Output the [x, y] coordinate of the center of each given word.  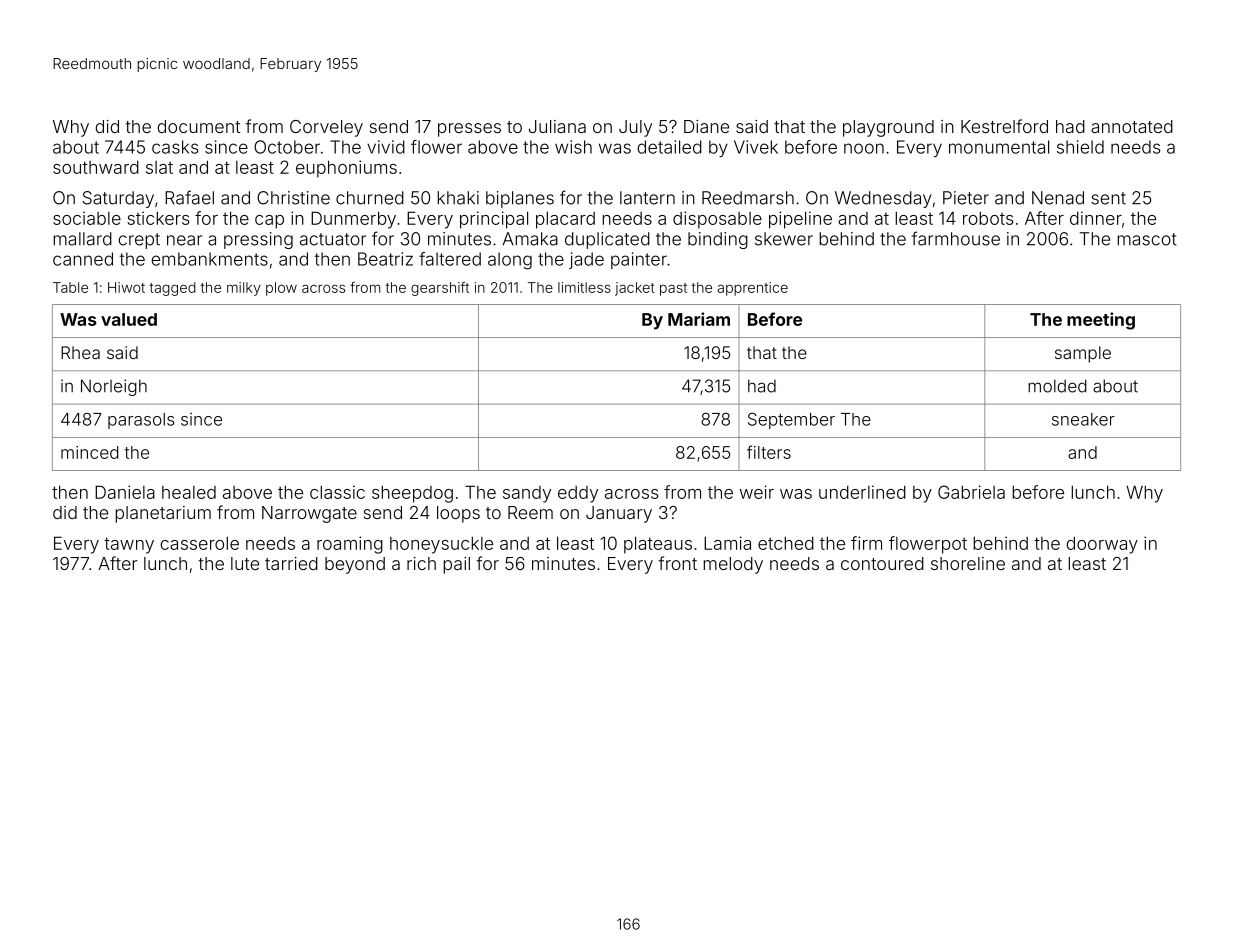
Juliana [557, 126]
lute [245, 563]
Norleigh [114, 387]
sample [1083, 354]
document [198, 126]
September [791, 420]
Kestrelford [1004, 126]
